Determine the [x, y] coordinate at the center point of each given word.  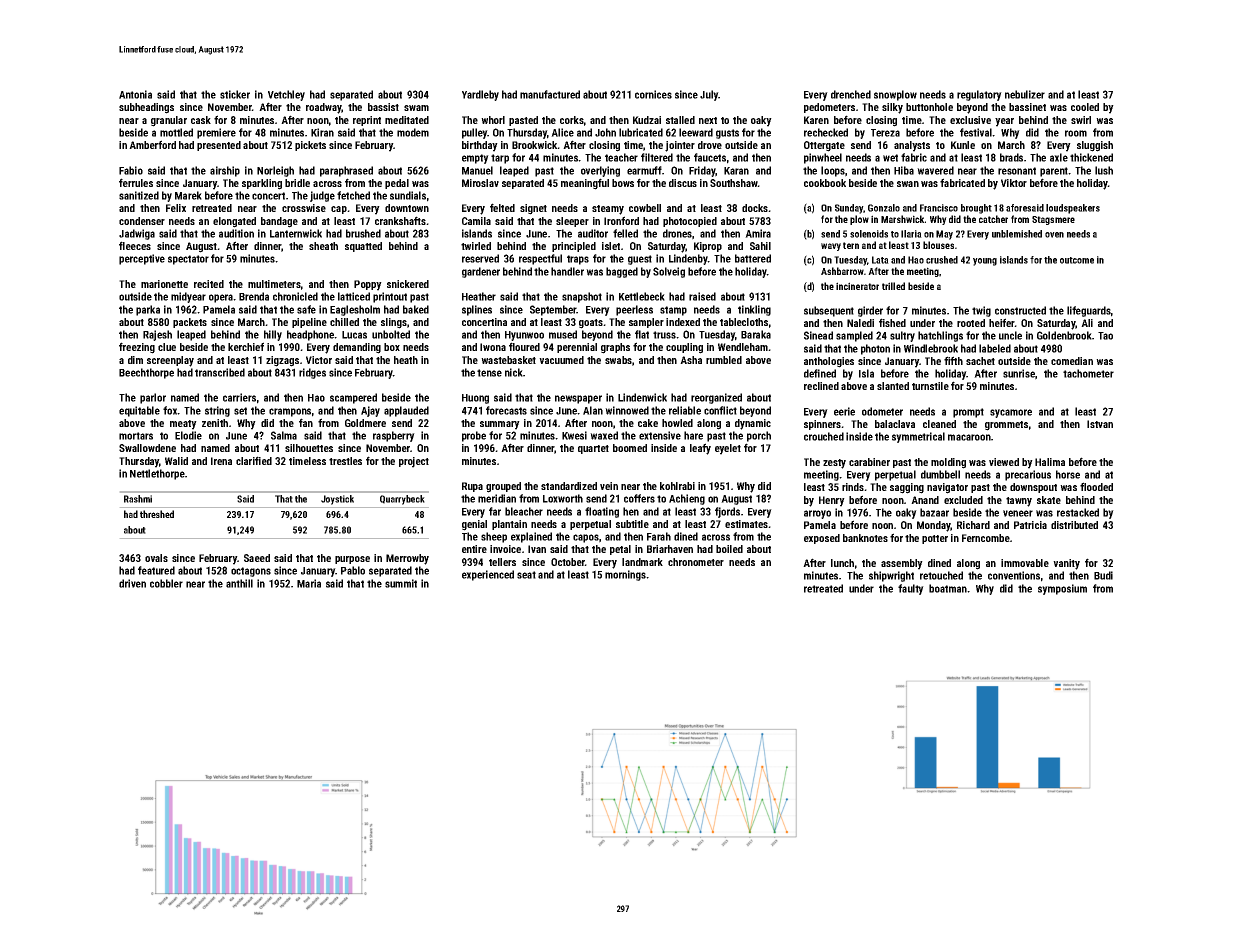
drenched [851, 94]
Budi [1103, 575]
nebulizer [1025, 94]
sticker [235, 94]
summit [401, 583]
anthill [239, 583]
